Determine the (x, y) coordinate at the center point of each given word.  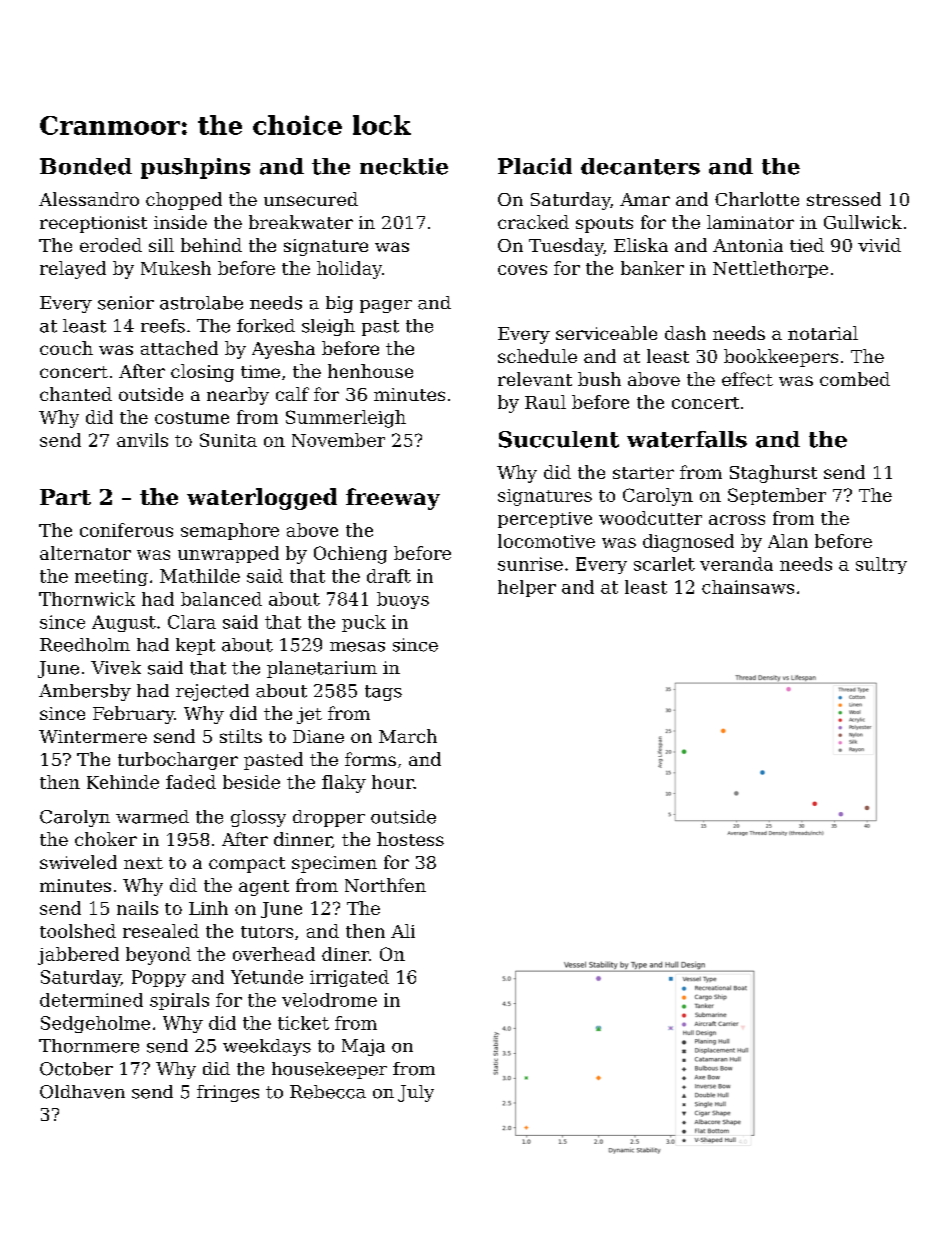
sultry (881, 565)
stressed (844, 199)
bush (599, 379)
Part (65, 497)
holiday (349, 270)
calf (292, 394)
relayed (73, 270)
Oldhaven (82, 1092)
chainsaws (748, 587)
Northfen (385, 885)
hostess (410, 839)
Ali (403, 931)
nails (137, 908)
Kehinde (123, 782)
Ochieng (350, 555)
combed (855, 379)
